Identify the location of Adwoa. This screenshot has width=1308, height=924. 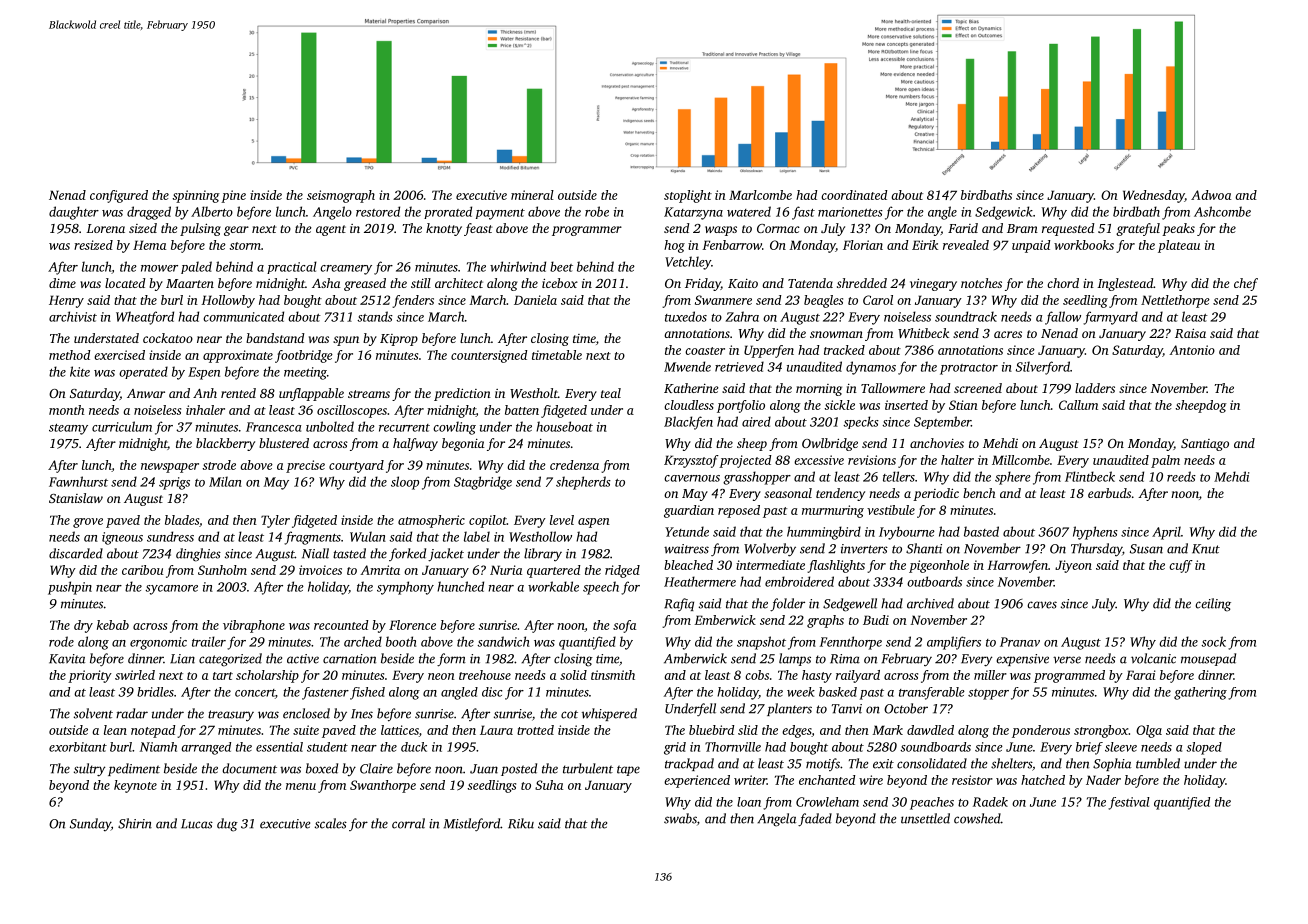
(1211, 195).
